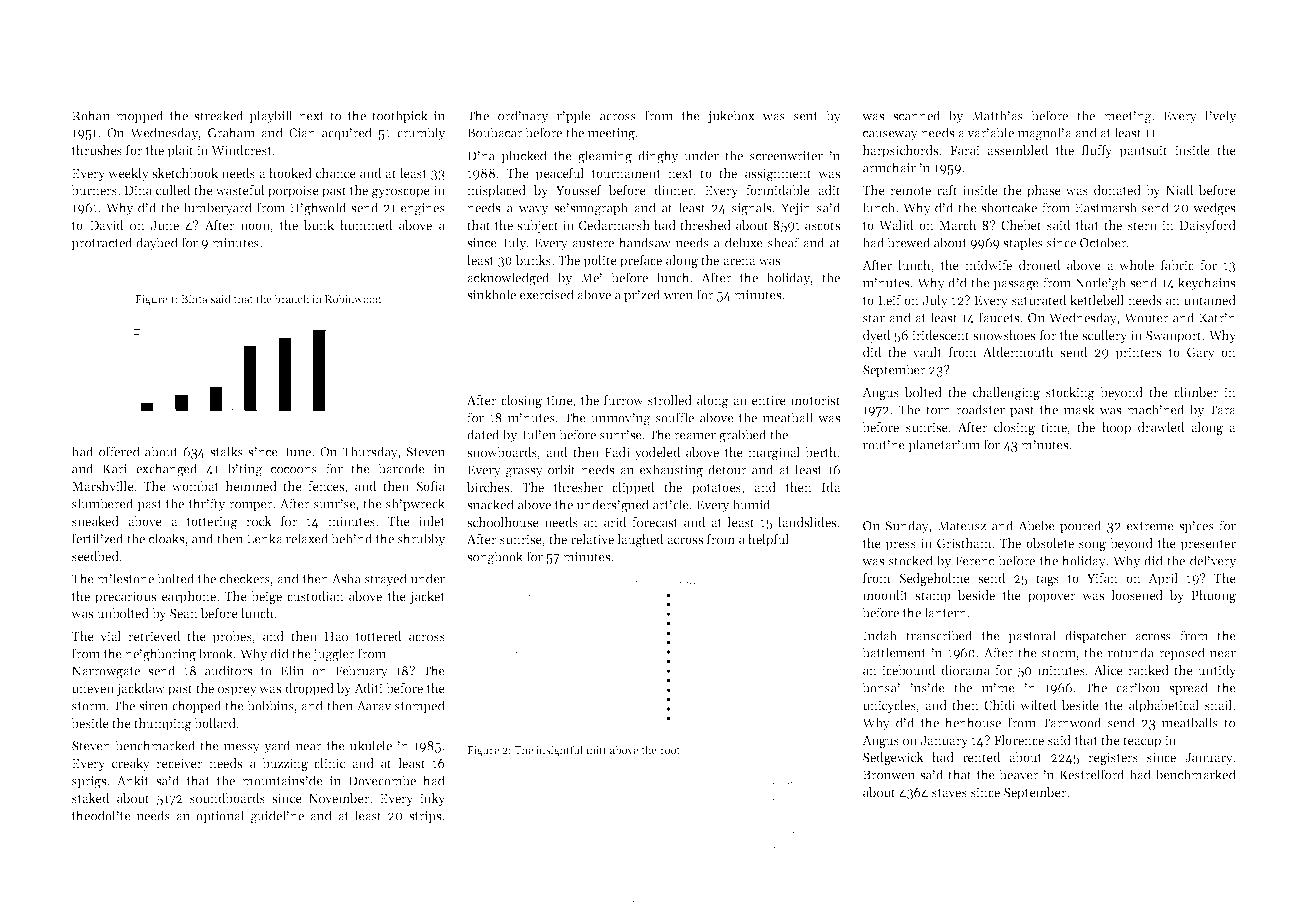  Describe the element at coordinates (425, 817) in the screenshot. I see `strips` at that location.
